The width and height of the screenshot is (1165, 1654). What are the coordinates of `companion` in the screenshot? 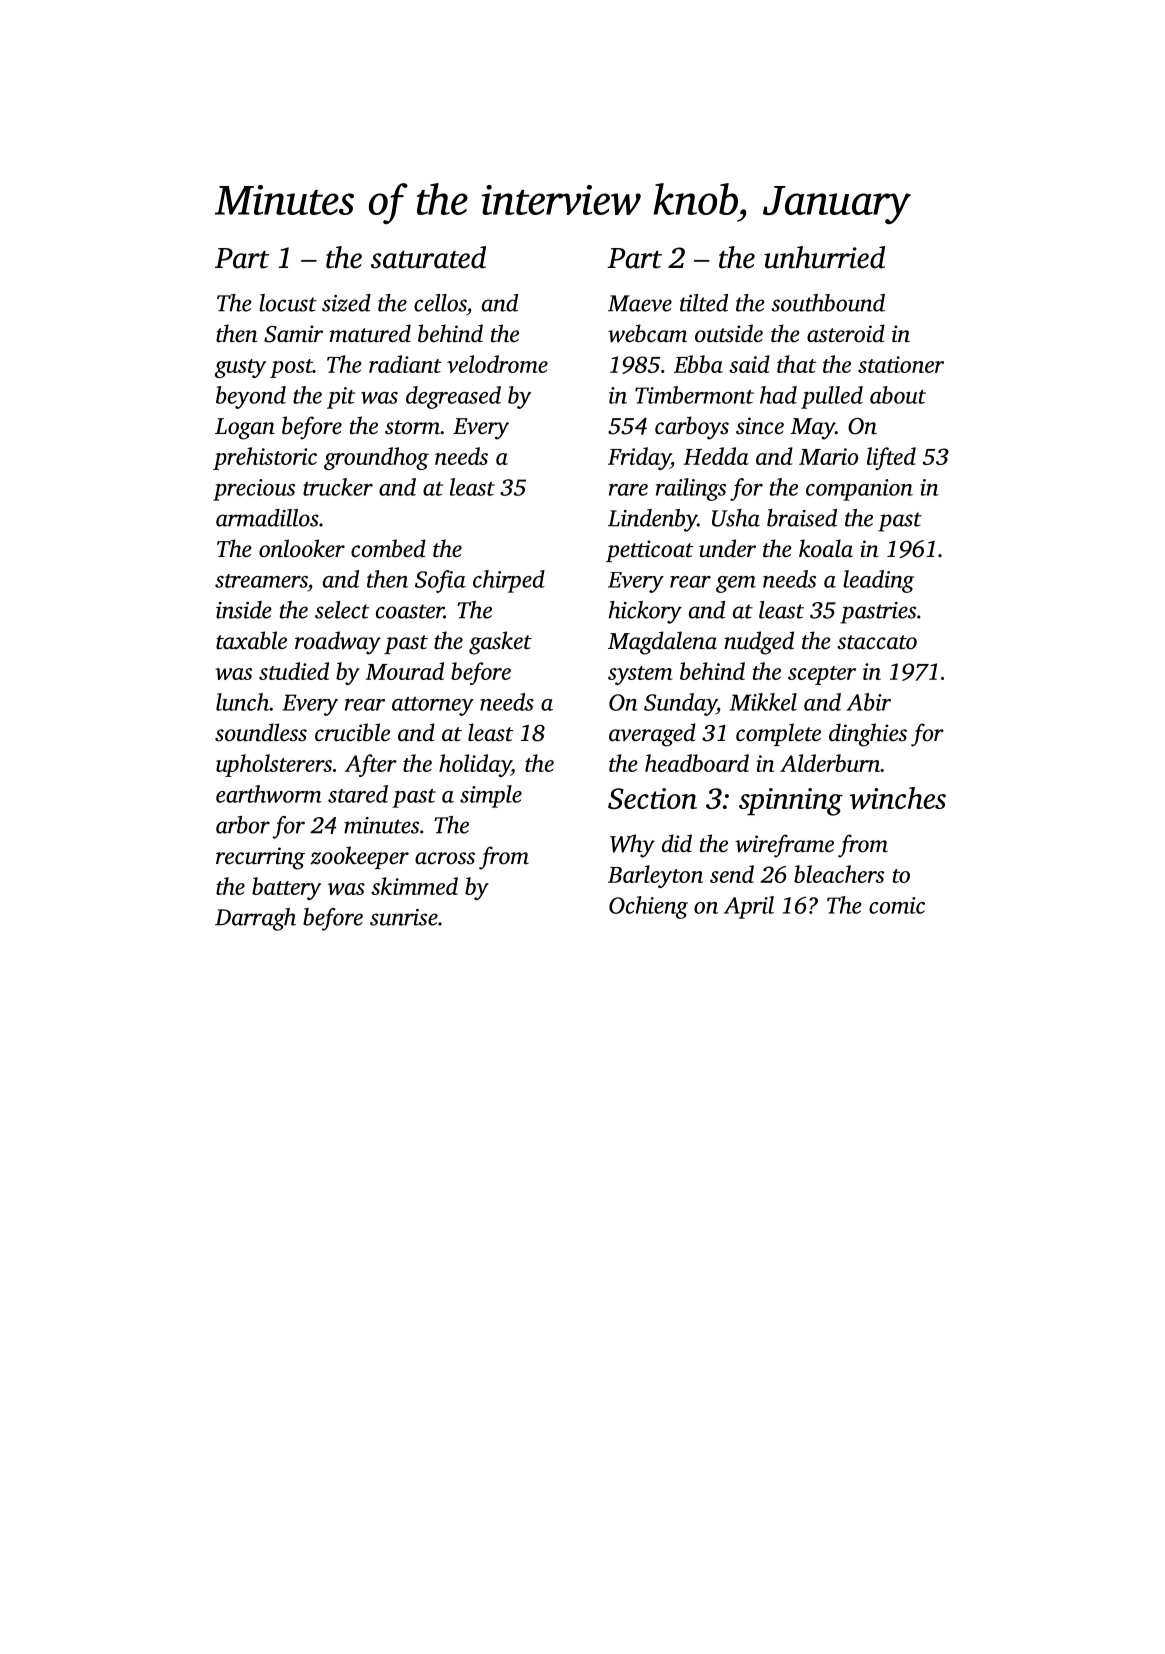 It's located at (859, 490).
